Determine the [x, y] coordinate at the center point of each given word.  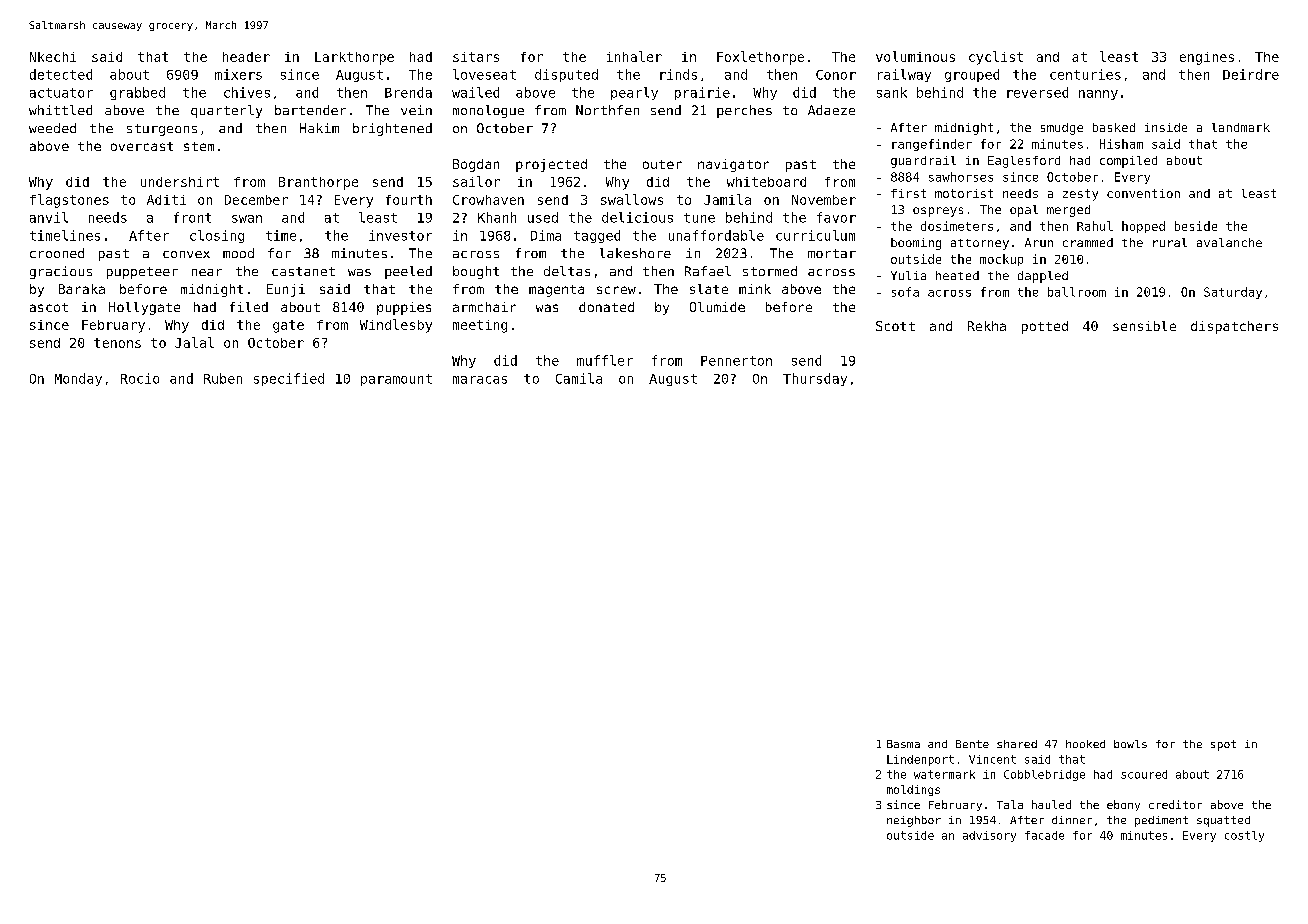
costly [1244, 836]
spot [1223, 745]
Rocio [140, 378]
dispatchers [1234, 327]
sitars [476, 57]
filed [249, 307]
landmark [1241, 127]
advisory [989, 836]
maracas [480, 380]
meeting [480, 326]
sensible [1144, 326]
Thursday [815, 379]
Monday [78, 379]
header [246, 57]
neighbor [914, 821]
